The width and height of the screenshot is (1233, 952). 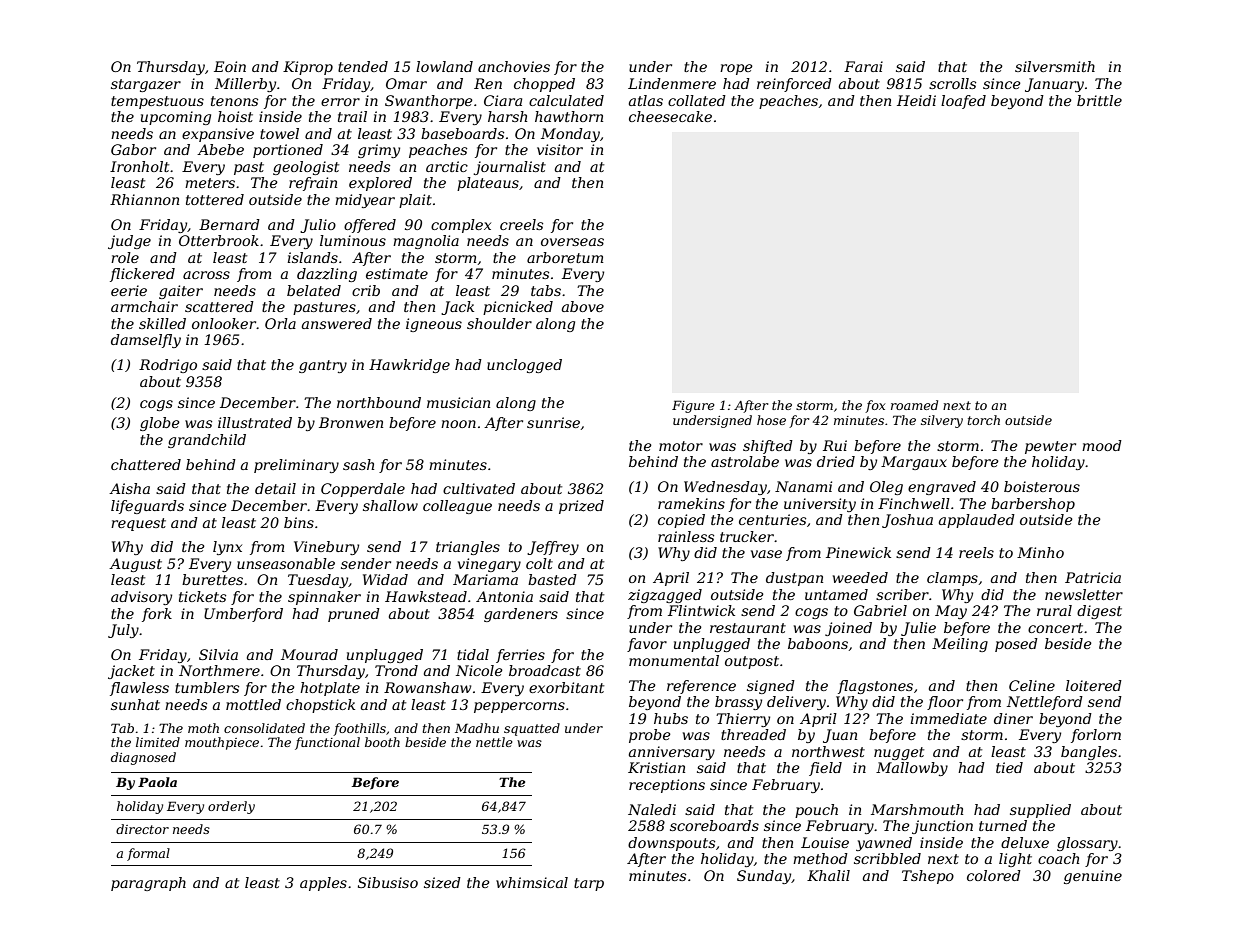 I want to click on baboons, so click(x=818, y=643).
